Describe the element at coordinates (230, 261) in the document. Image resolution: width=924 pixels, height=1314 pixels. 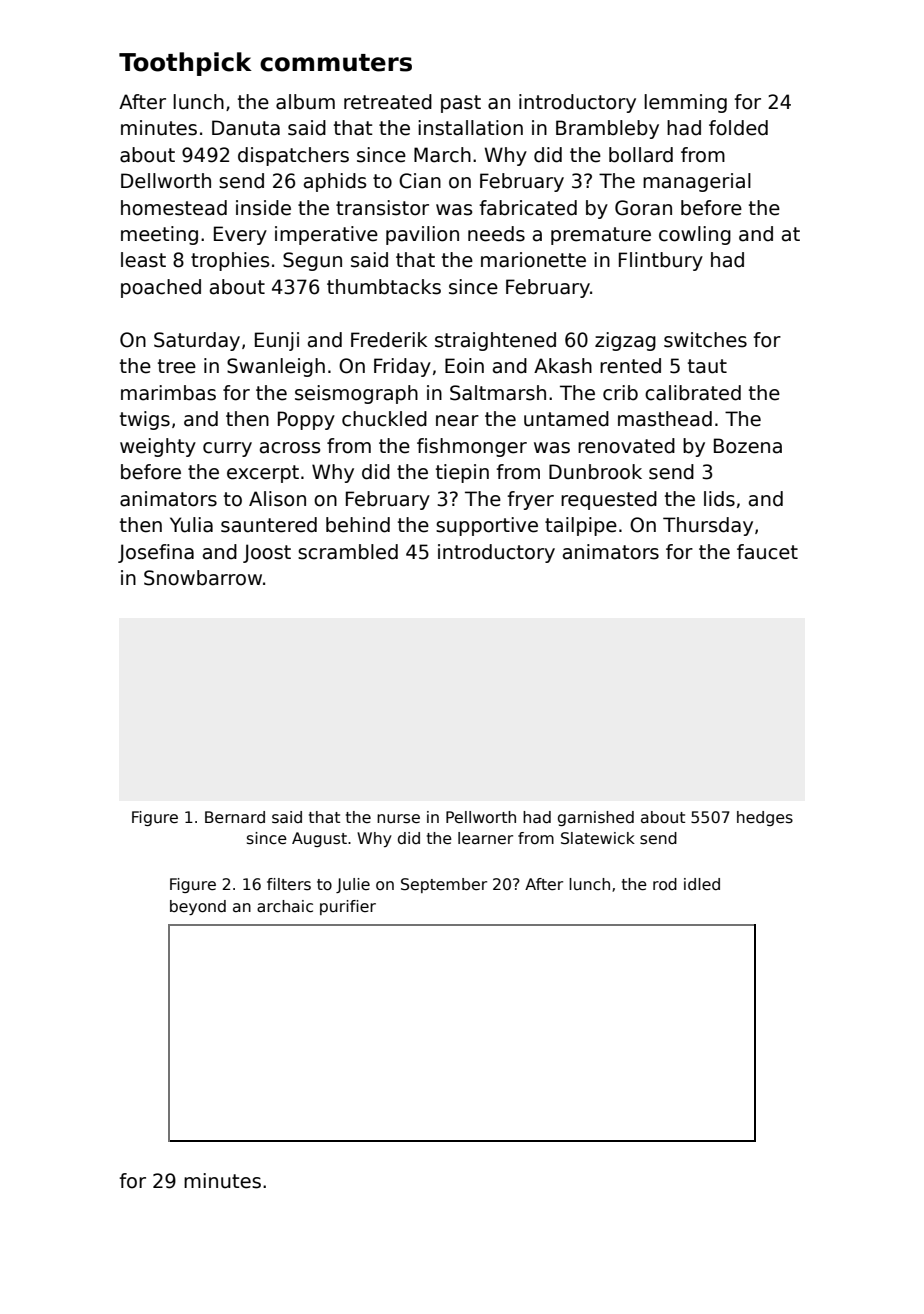
I see `trophies` at that location.
